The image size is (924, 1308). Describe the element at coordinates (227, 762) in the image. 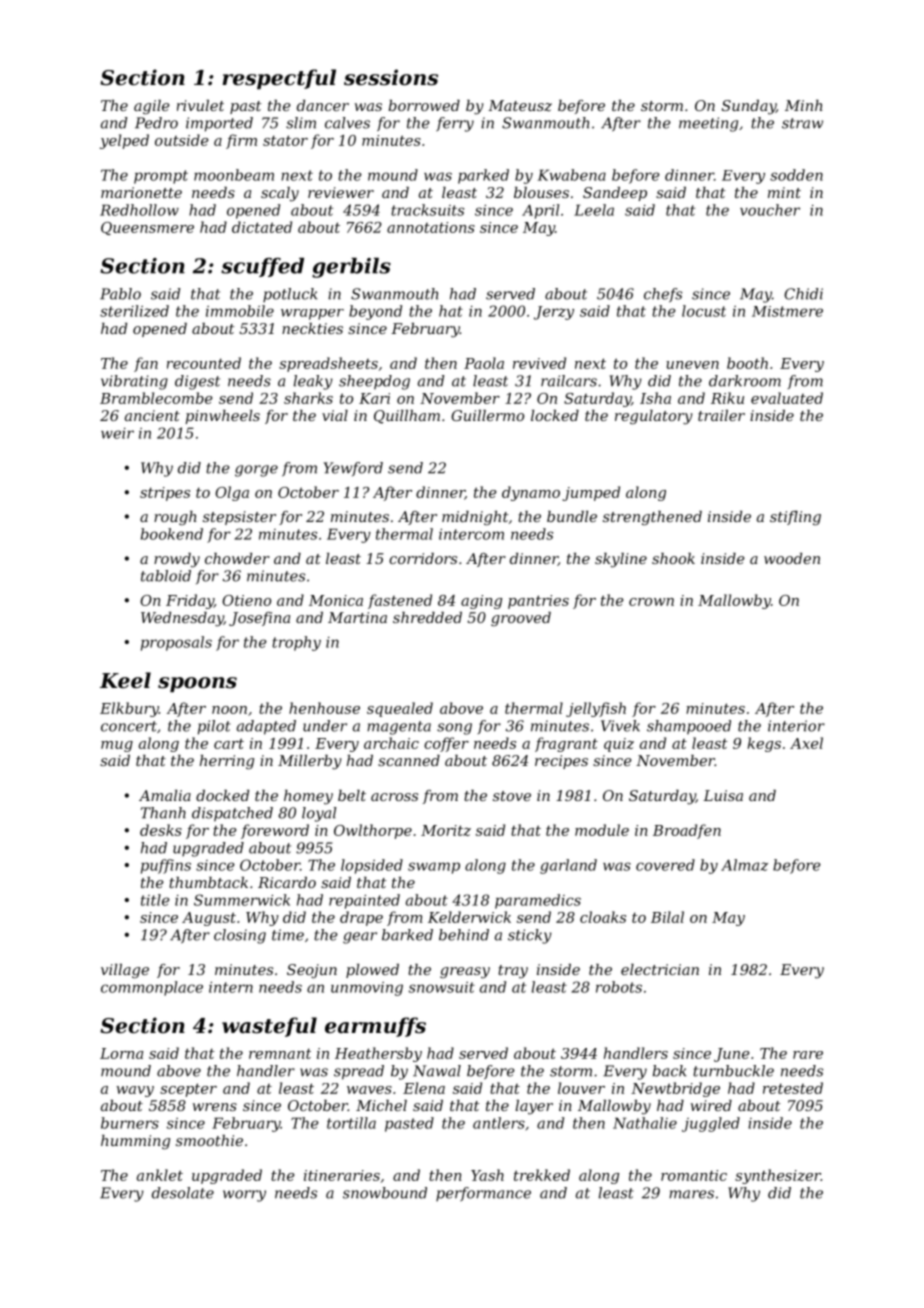

I see `herring` at that location.
